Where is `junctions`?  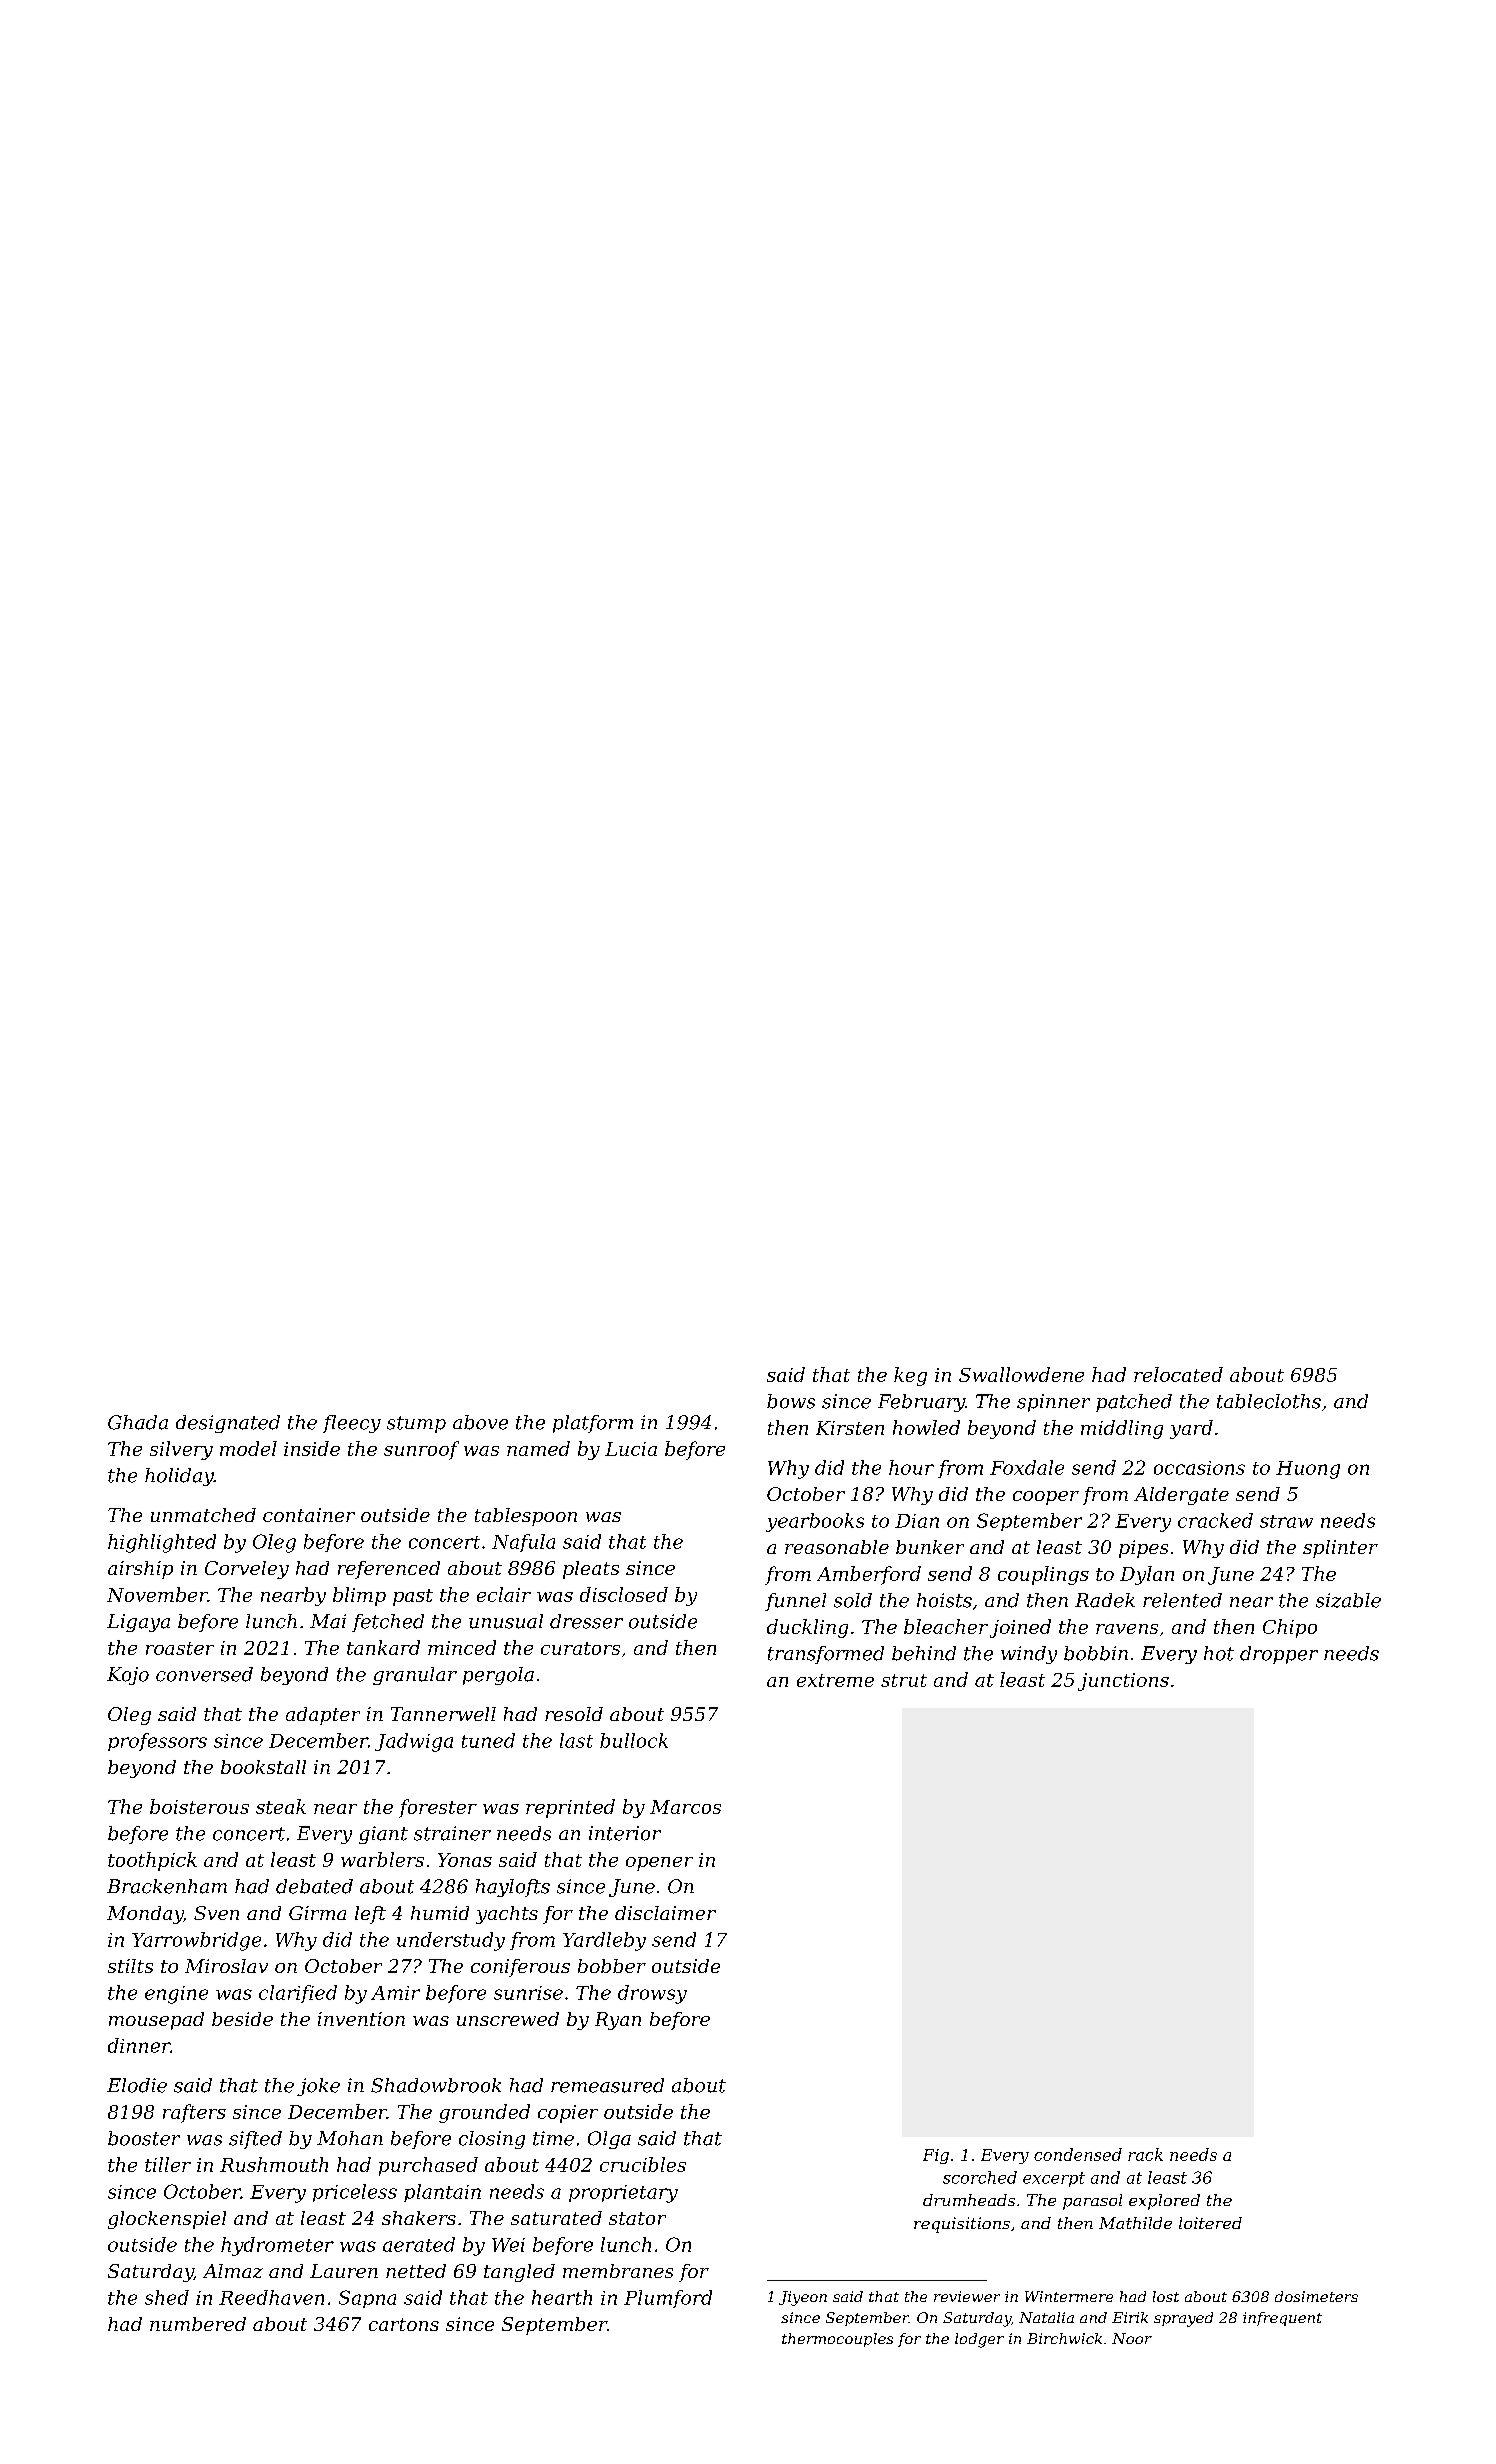 junctions is located at coordinates (1123, 1682).
